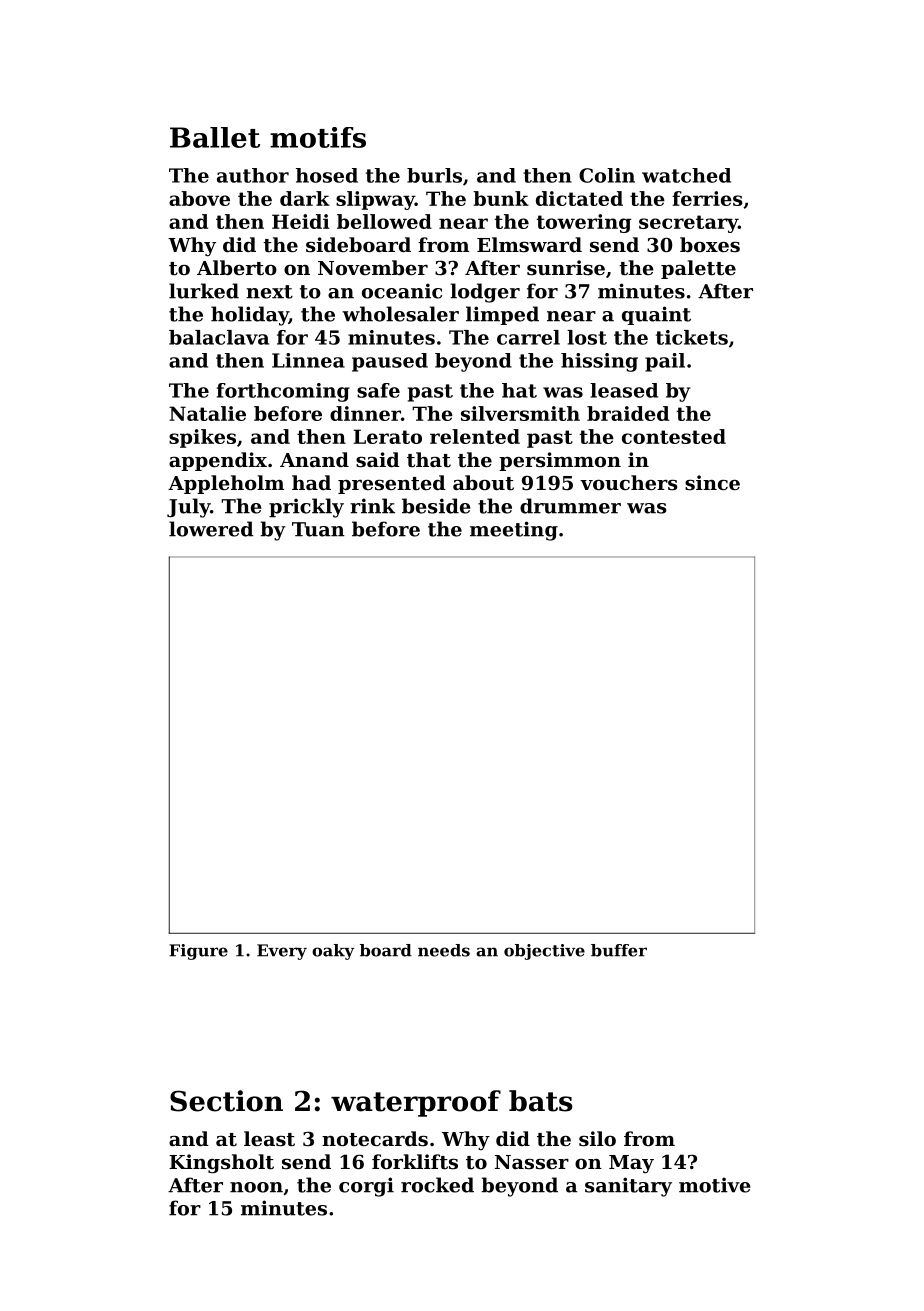  Describe the element at coordinates (686, 175) in the screenshot. I see `watched` at that location.
